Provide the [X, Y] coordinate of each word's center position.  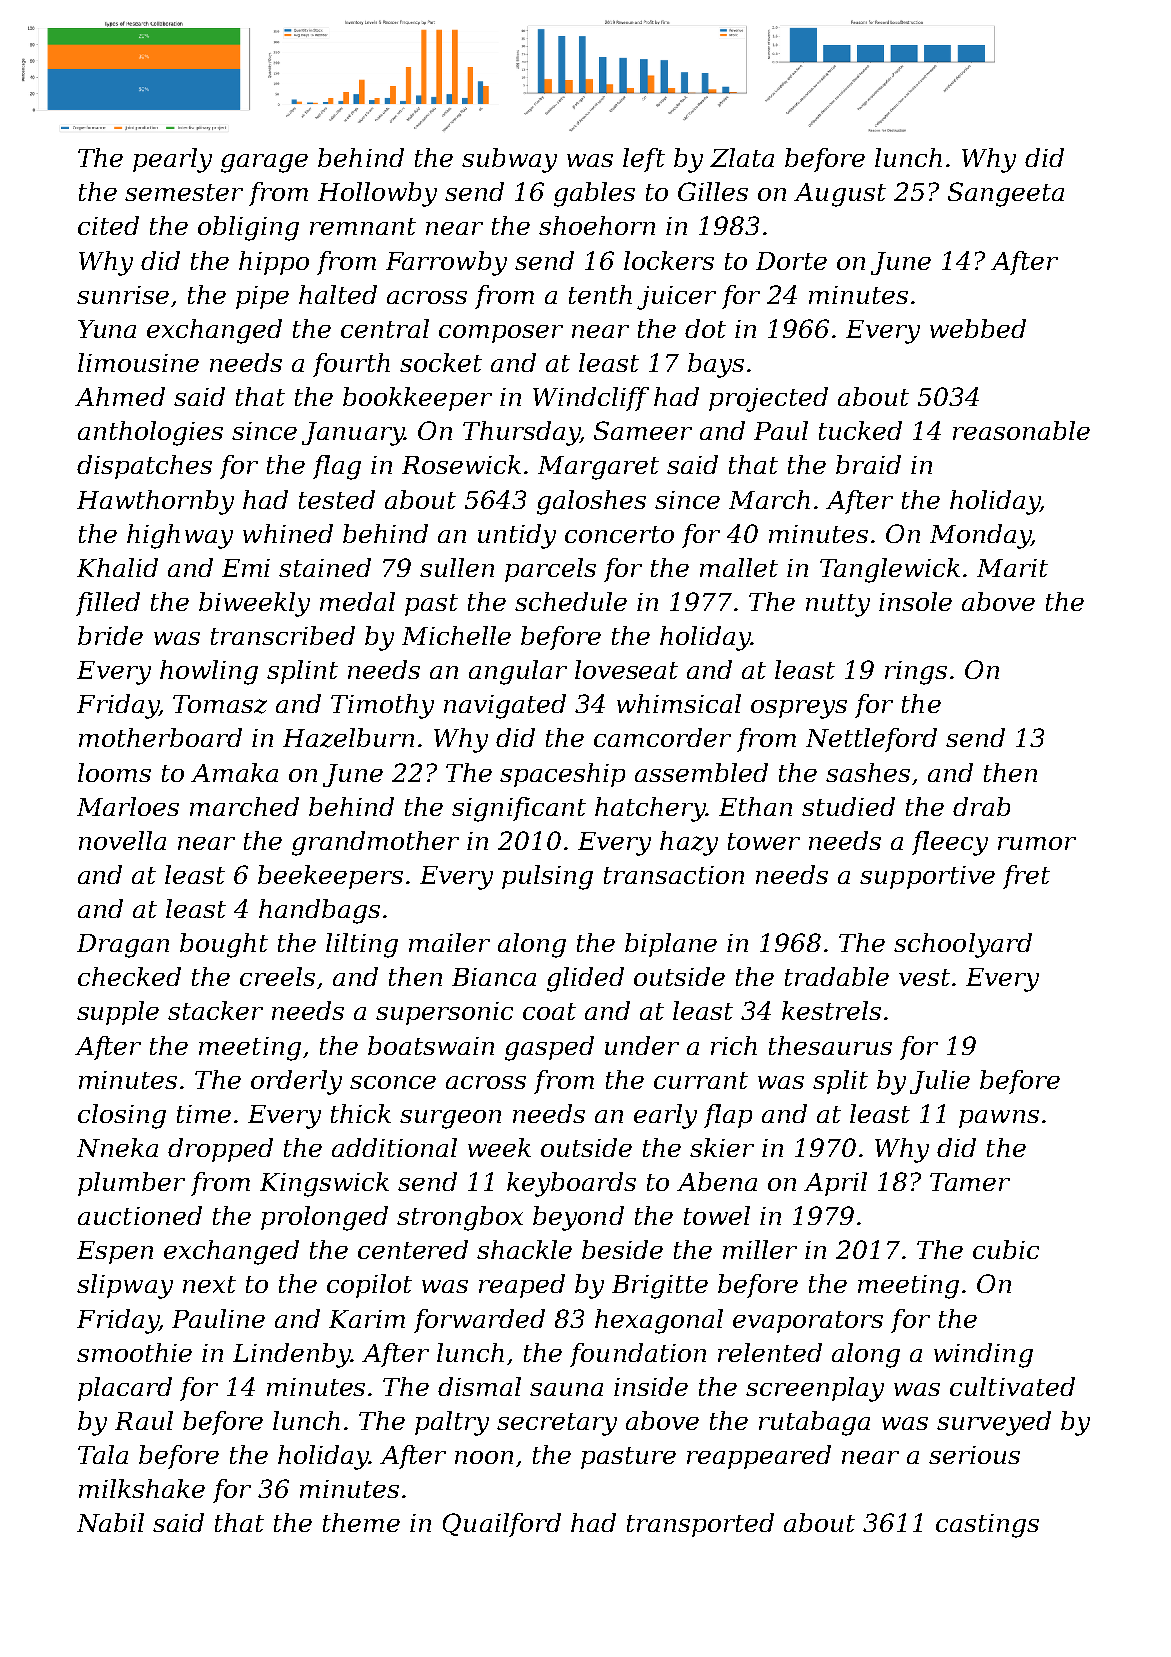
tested [337, 499]
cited [108, 225]
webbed [978, 328]
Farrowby [446, 263]
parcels [550, 570]
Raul [144, 1420]
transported [700, 1525]
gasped [549, 1048]
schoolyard [963, 945]
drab [981, 806]
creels [277, 976]
